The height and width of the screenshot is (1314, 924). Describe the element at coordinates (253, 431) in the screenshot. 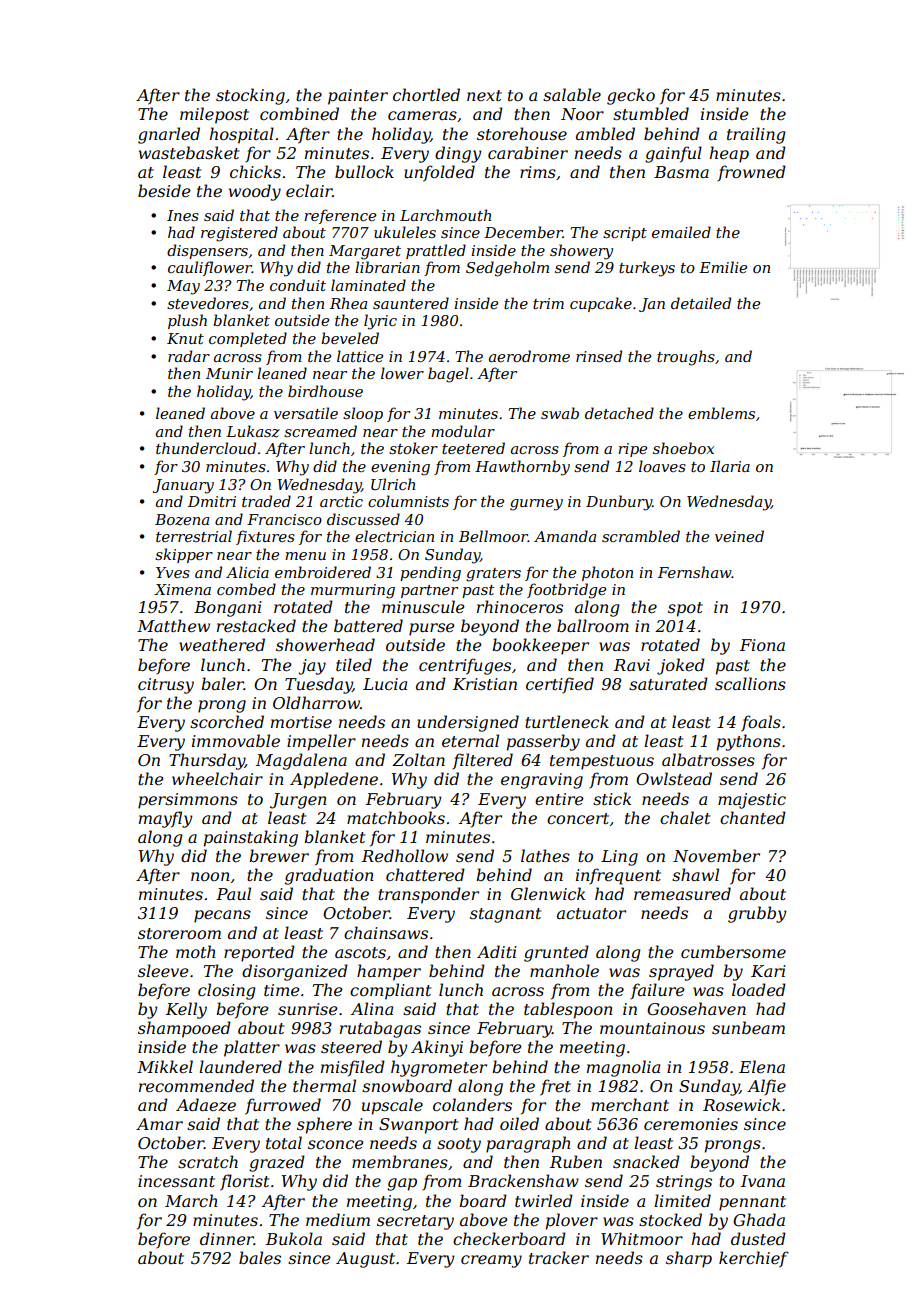

I see `Lukasz` at that location.
